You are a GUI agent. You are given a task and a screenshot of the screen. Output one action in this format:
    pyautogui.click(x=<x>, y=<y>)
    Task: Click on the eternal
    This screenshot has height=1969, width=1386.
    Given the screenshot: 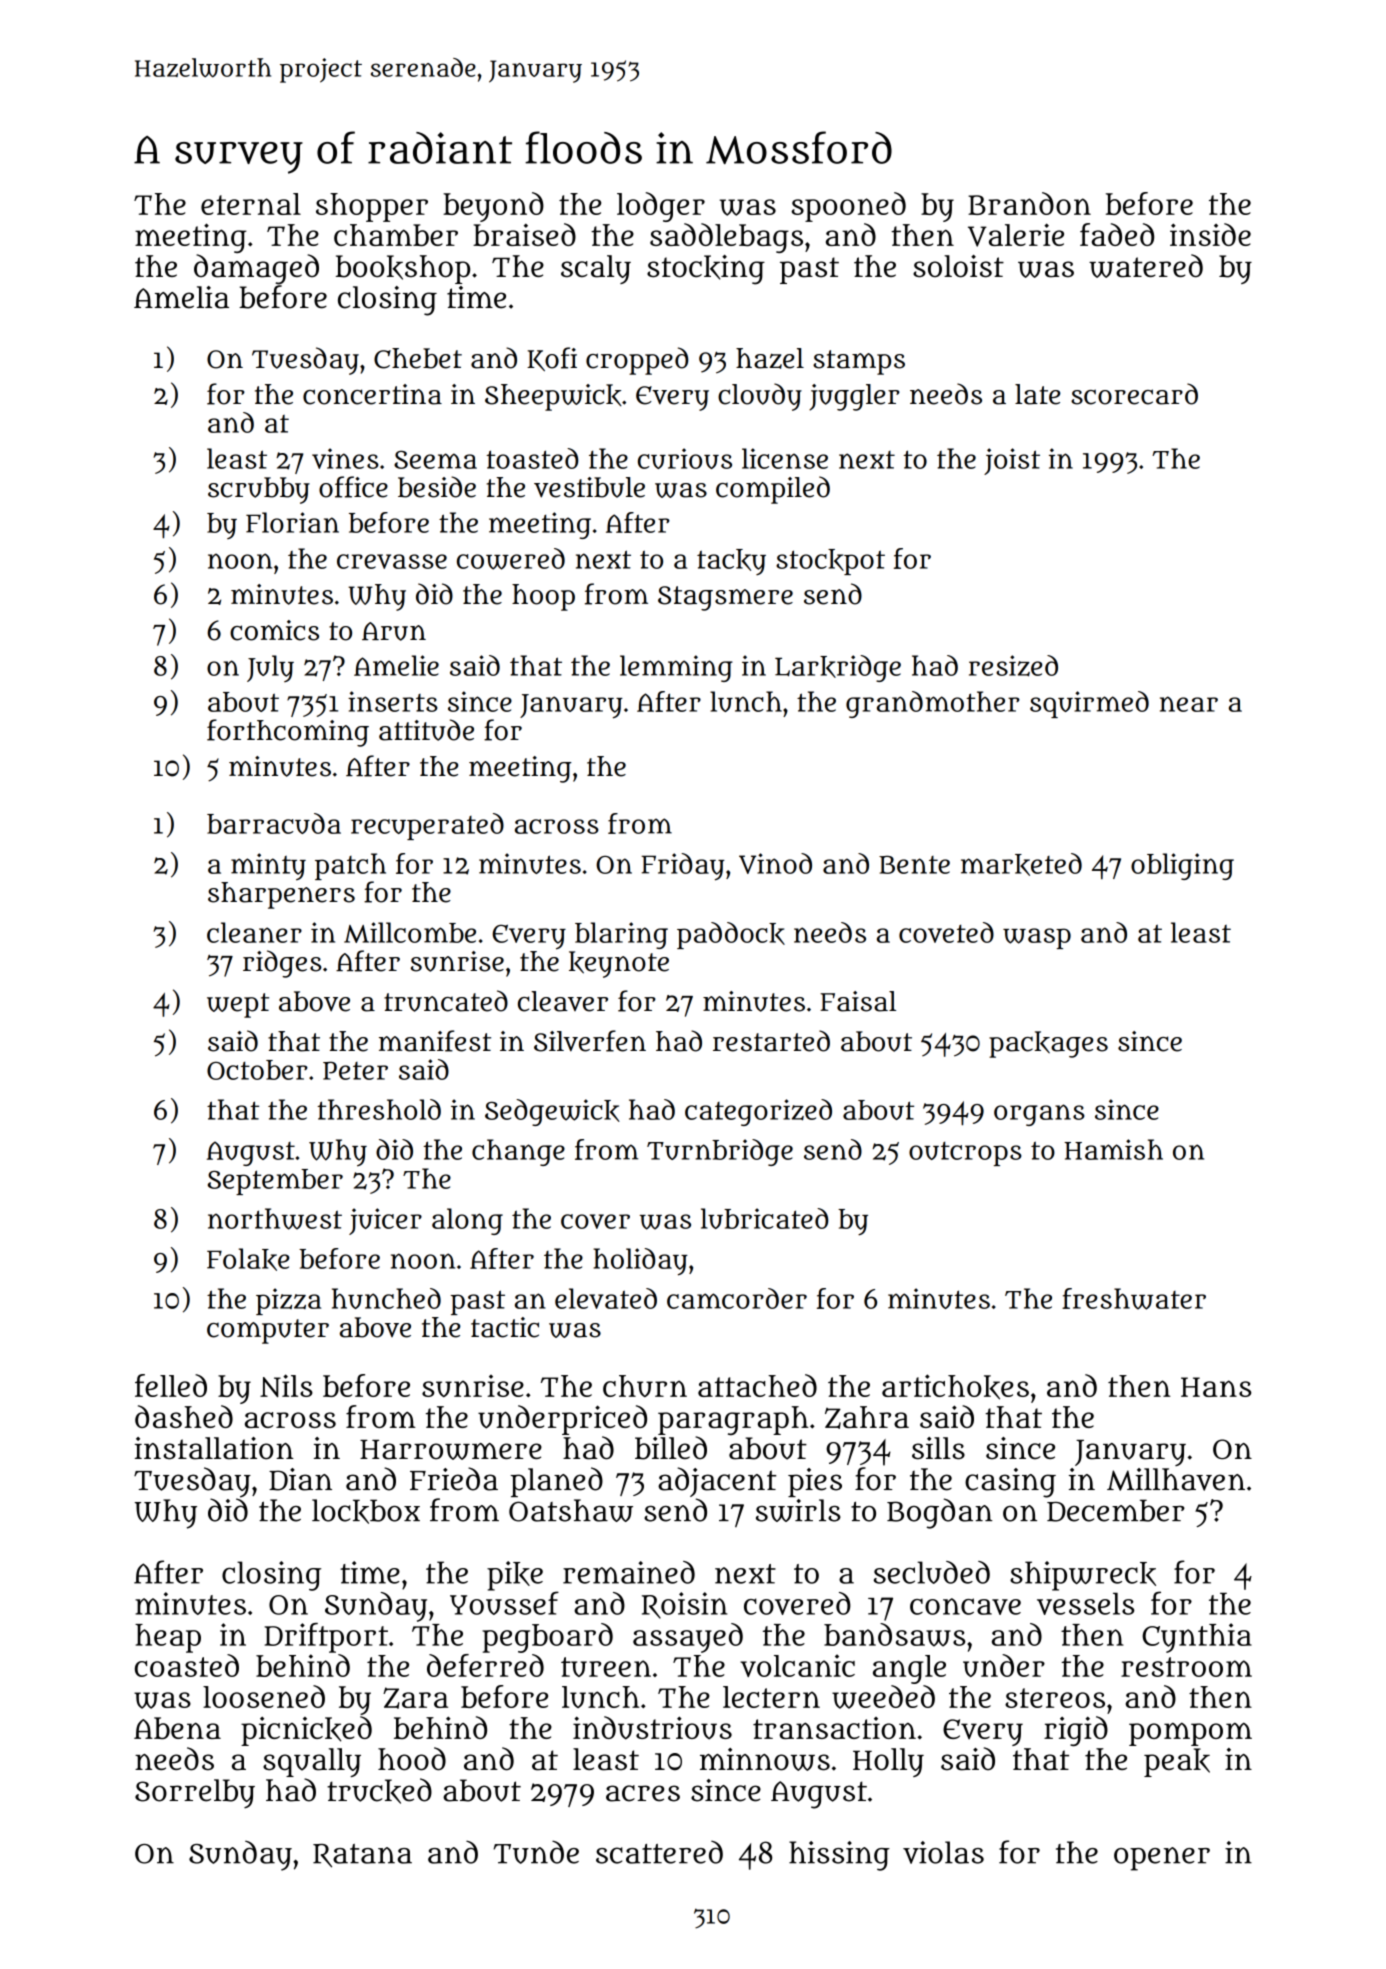 What is the action you would take?
    pyautogui.click(x=251, y=204)
